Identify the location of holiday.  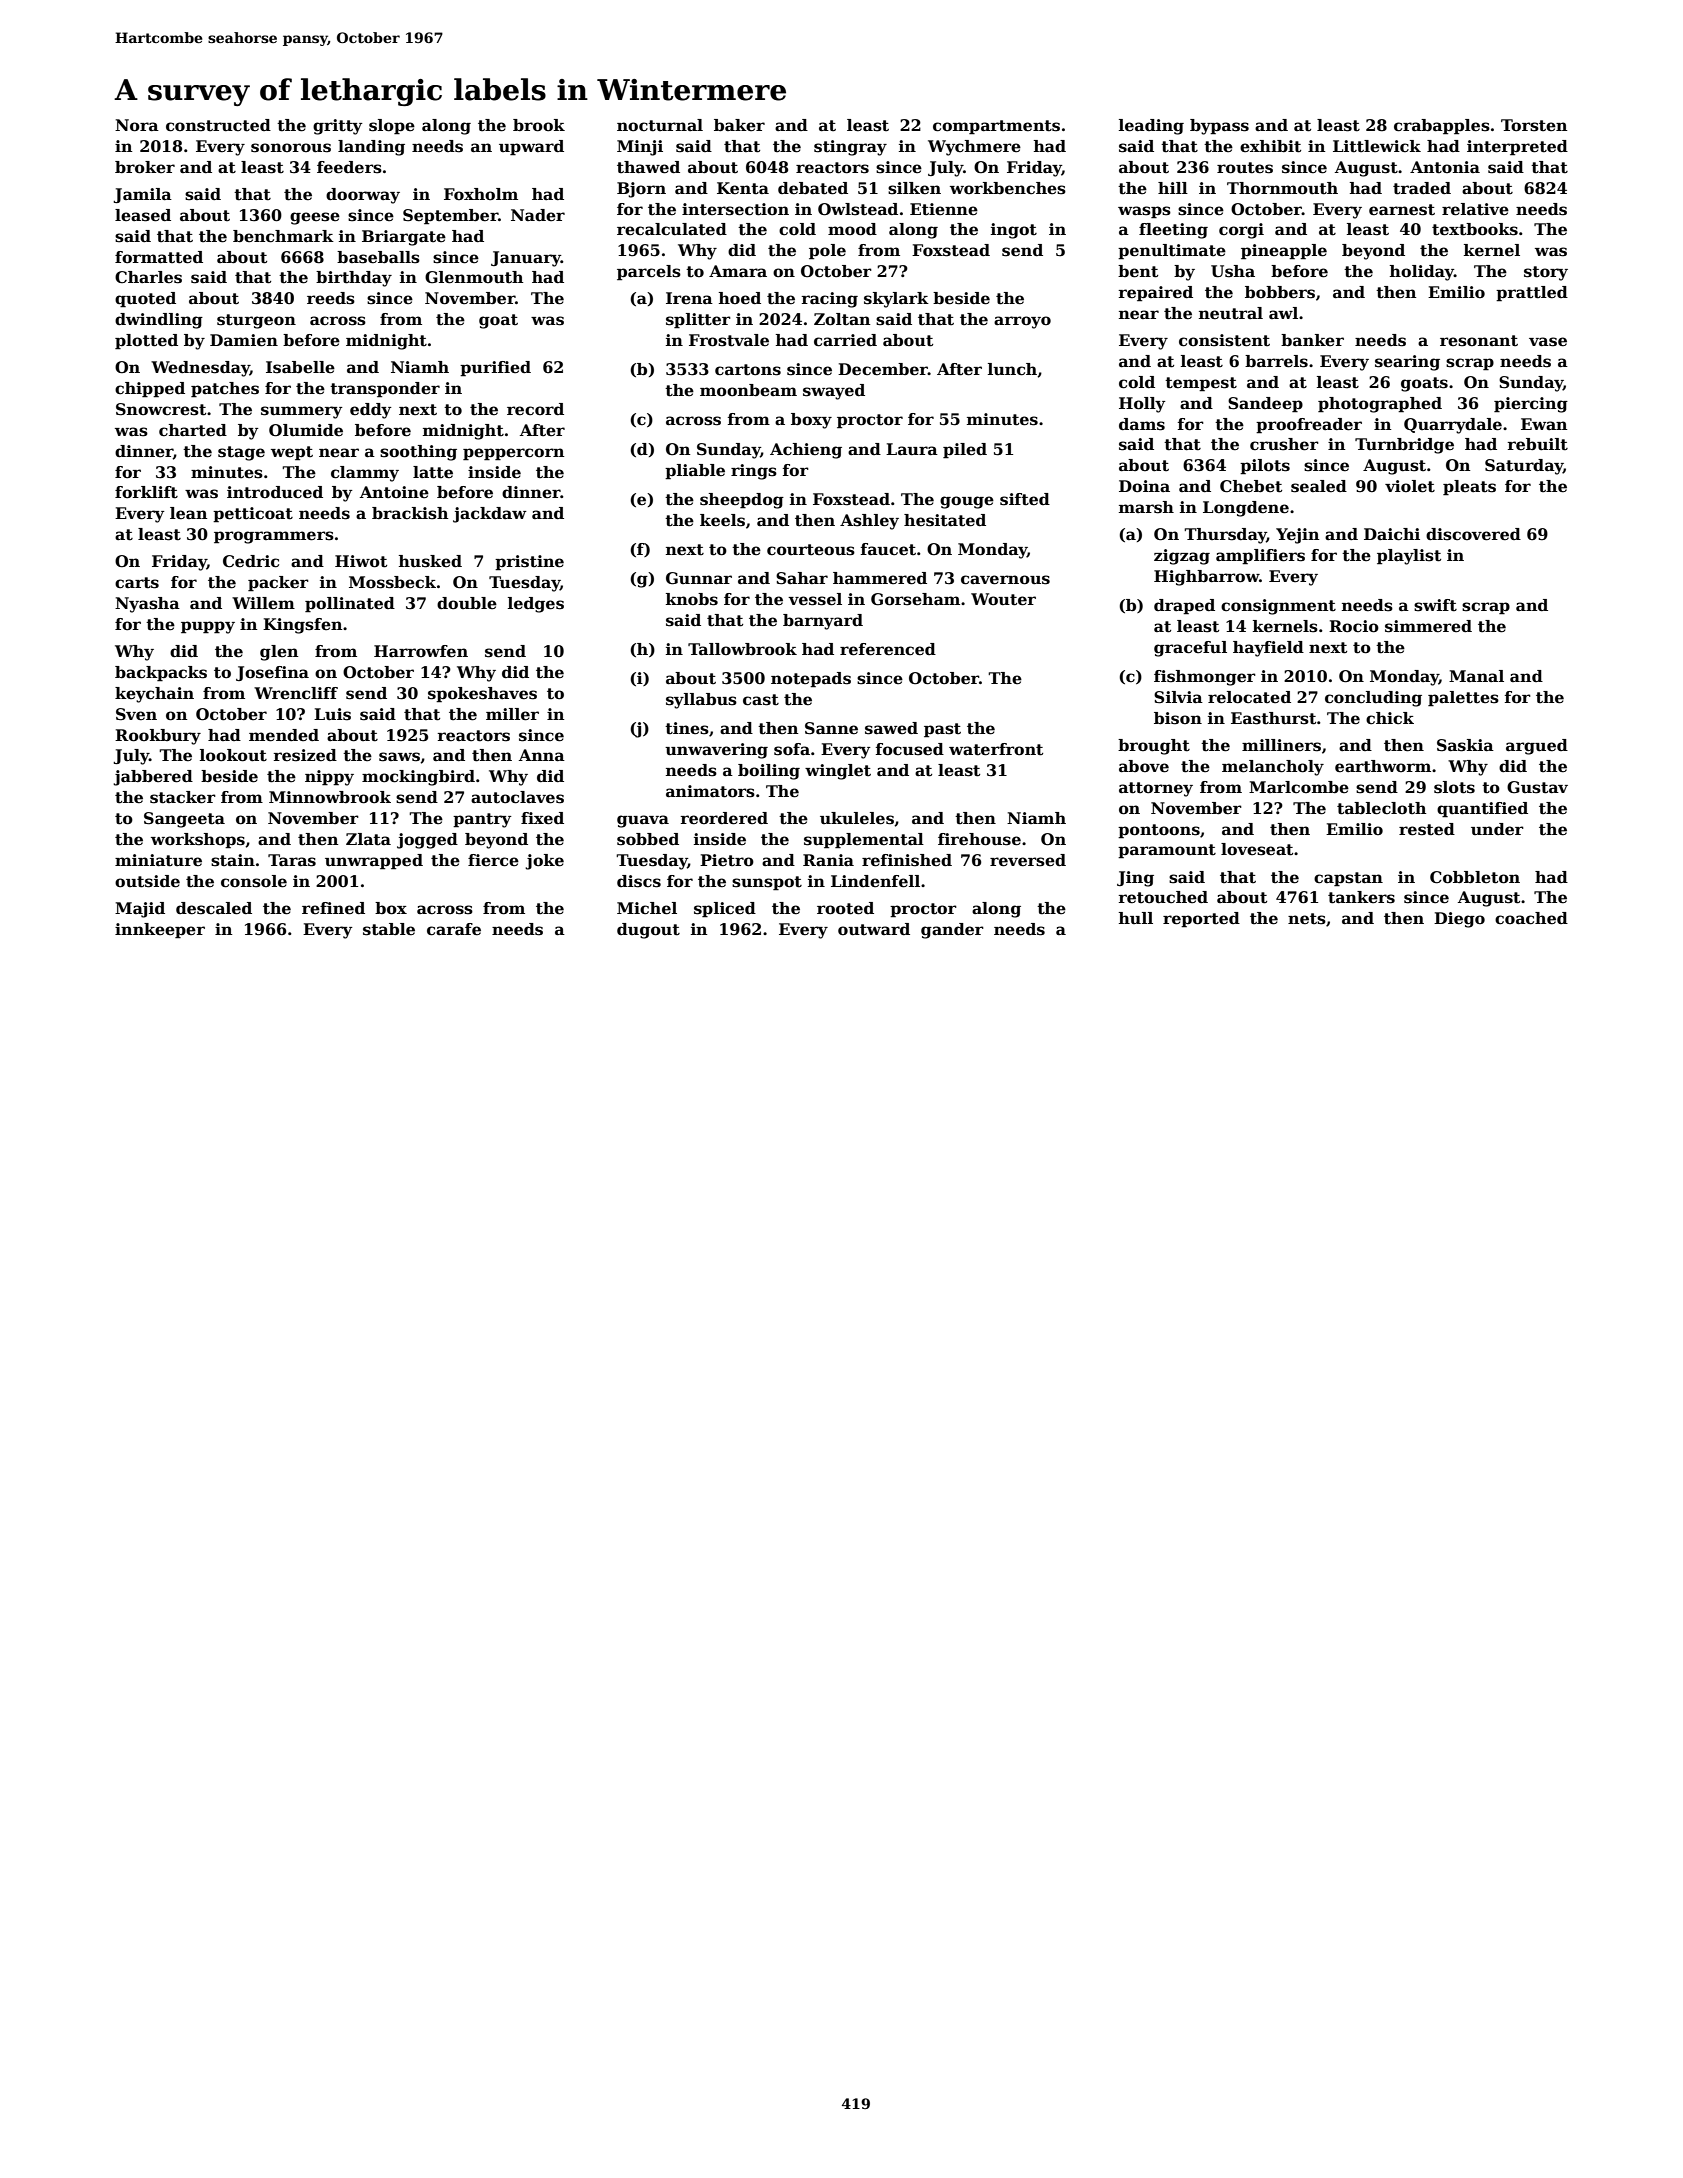
(1422, 273).
